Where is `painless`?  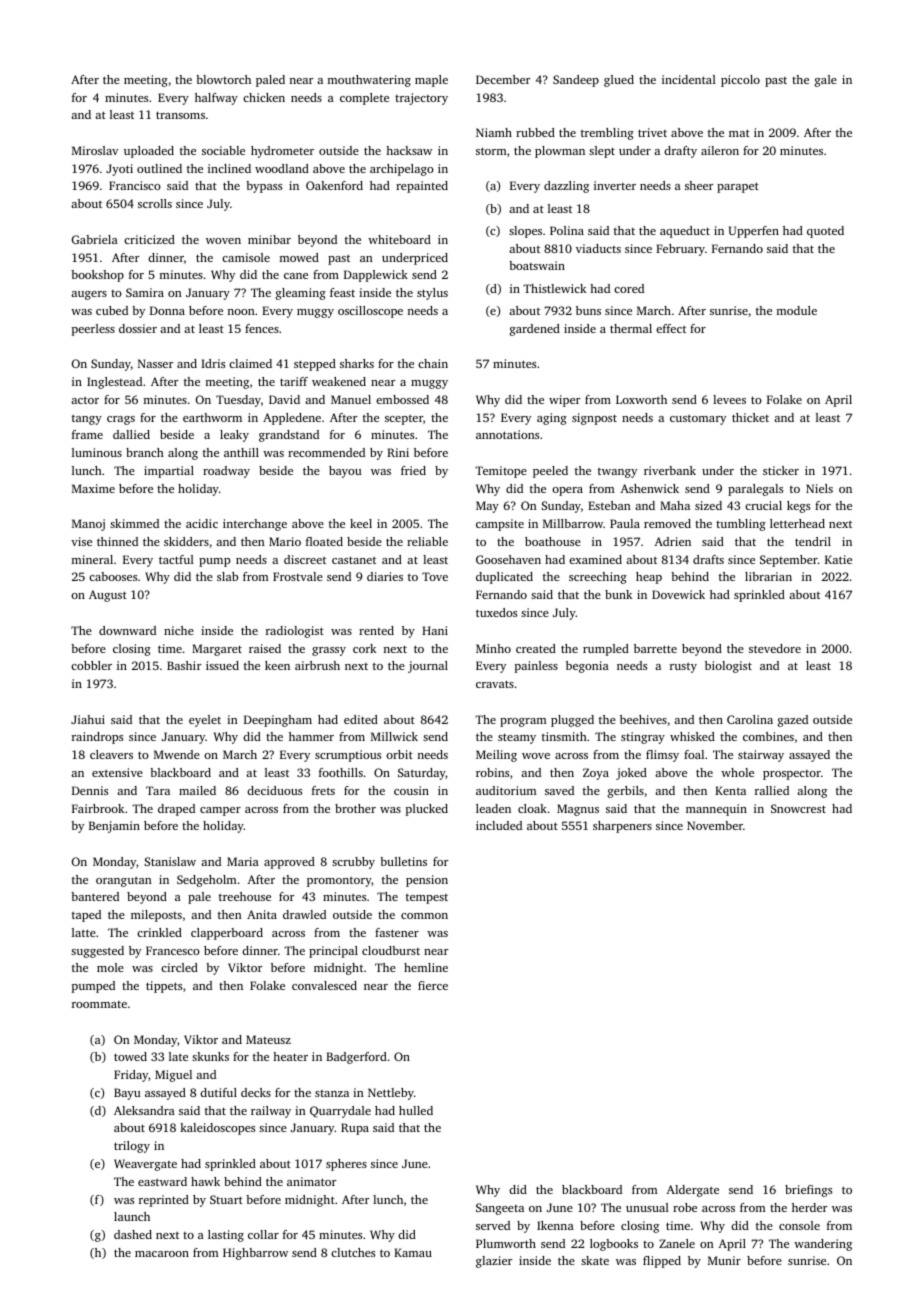
painless is located at coordinates (536, 667).
